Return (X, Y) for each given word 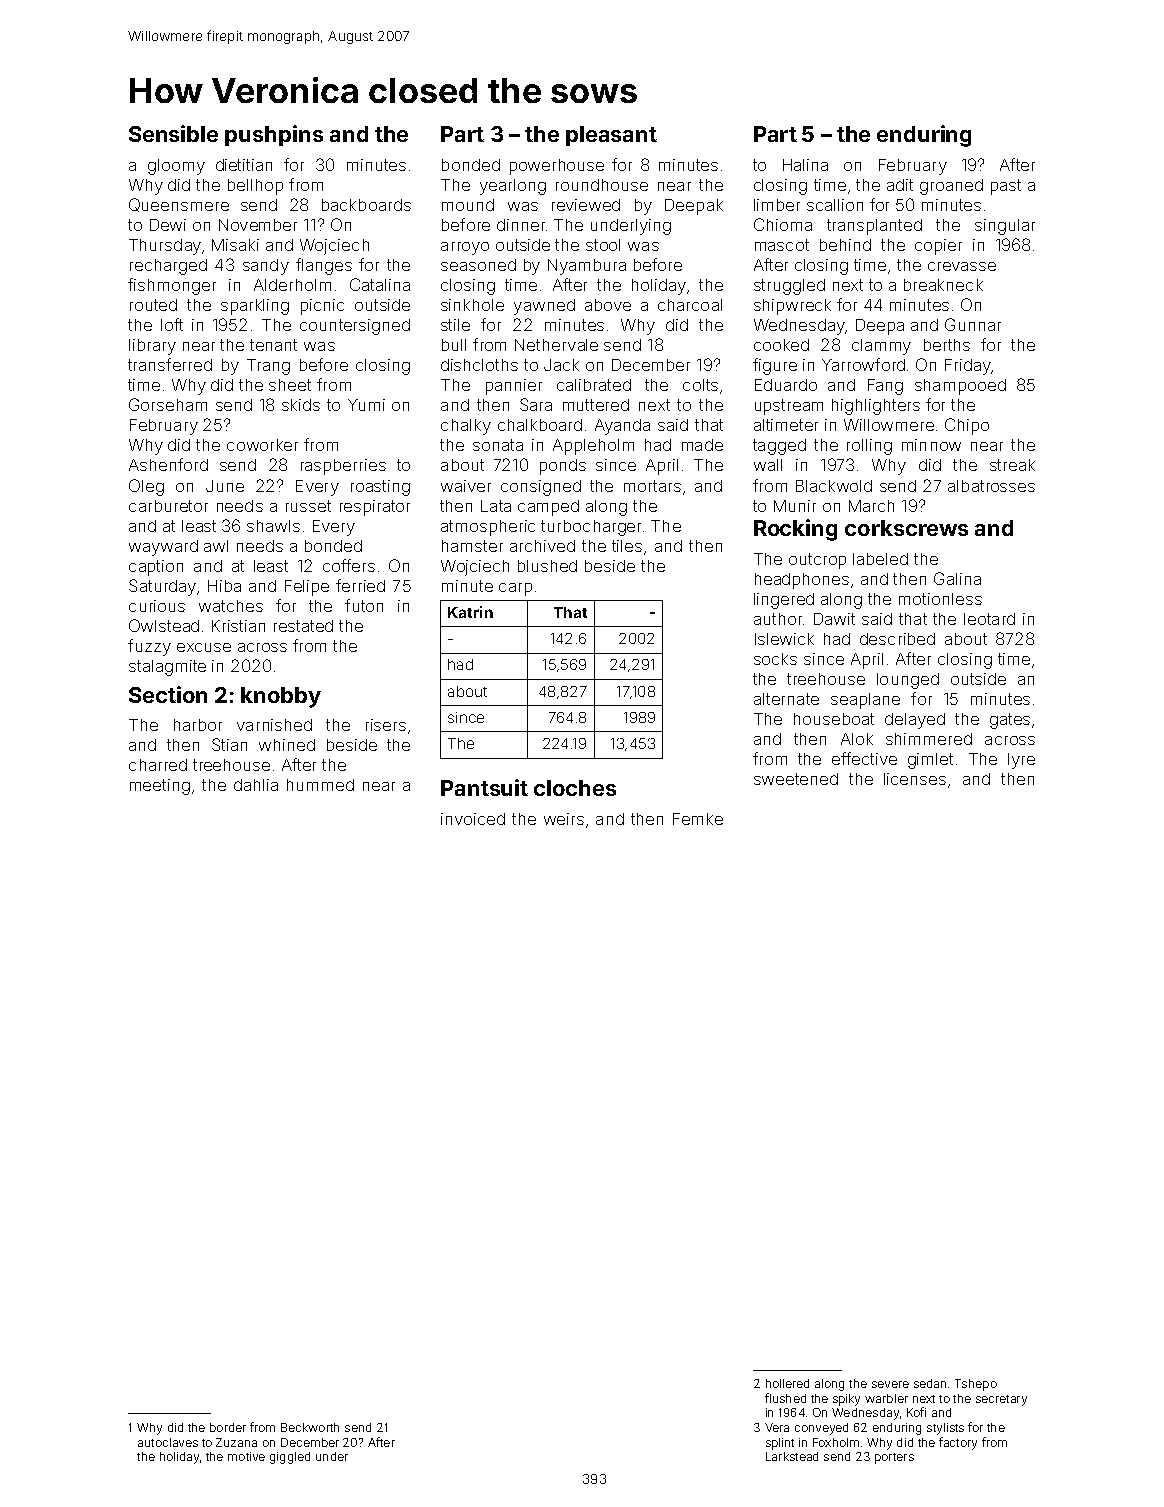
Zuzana (236, 1442)
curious (157, 606)
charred (158, 765)
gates (1010, 721)
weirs (564, 819)
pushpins (274, 135)
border (228, 1427)
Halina (805, 165)
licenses (915, 779)
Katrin (470, 612)
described (897, 639)
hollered (787, 1383)
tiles (627, 546)
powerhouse (557, 167)
